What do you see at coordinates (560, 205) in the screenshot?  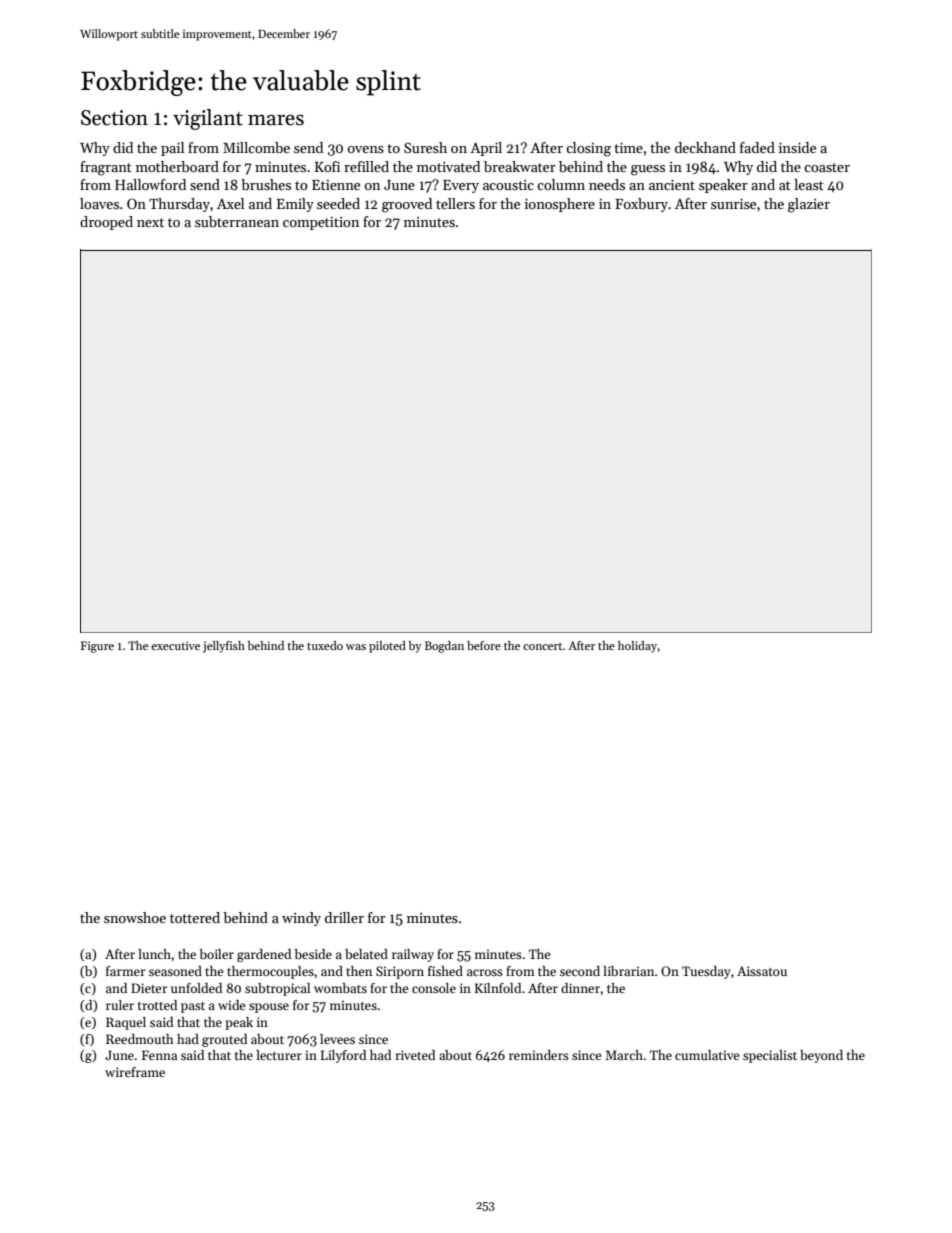 I see `ionosphere` at bounding box center [560, 205].
